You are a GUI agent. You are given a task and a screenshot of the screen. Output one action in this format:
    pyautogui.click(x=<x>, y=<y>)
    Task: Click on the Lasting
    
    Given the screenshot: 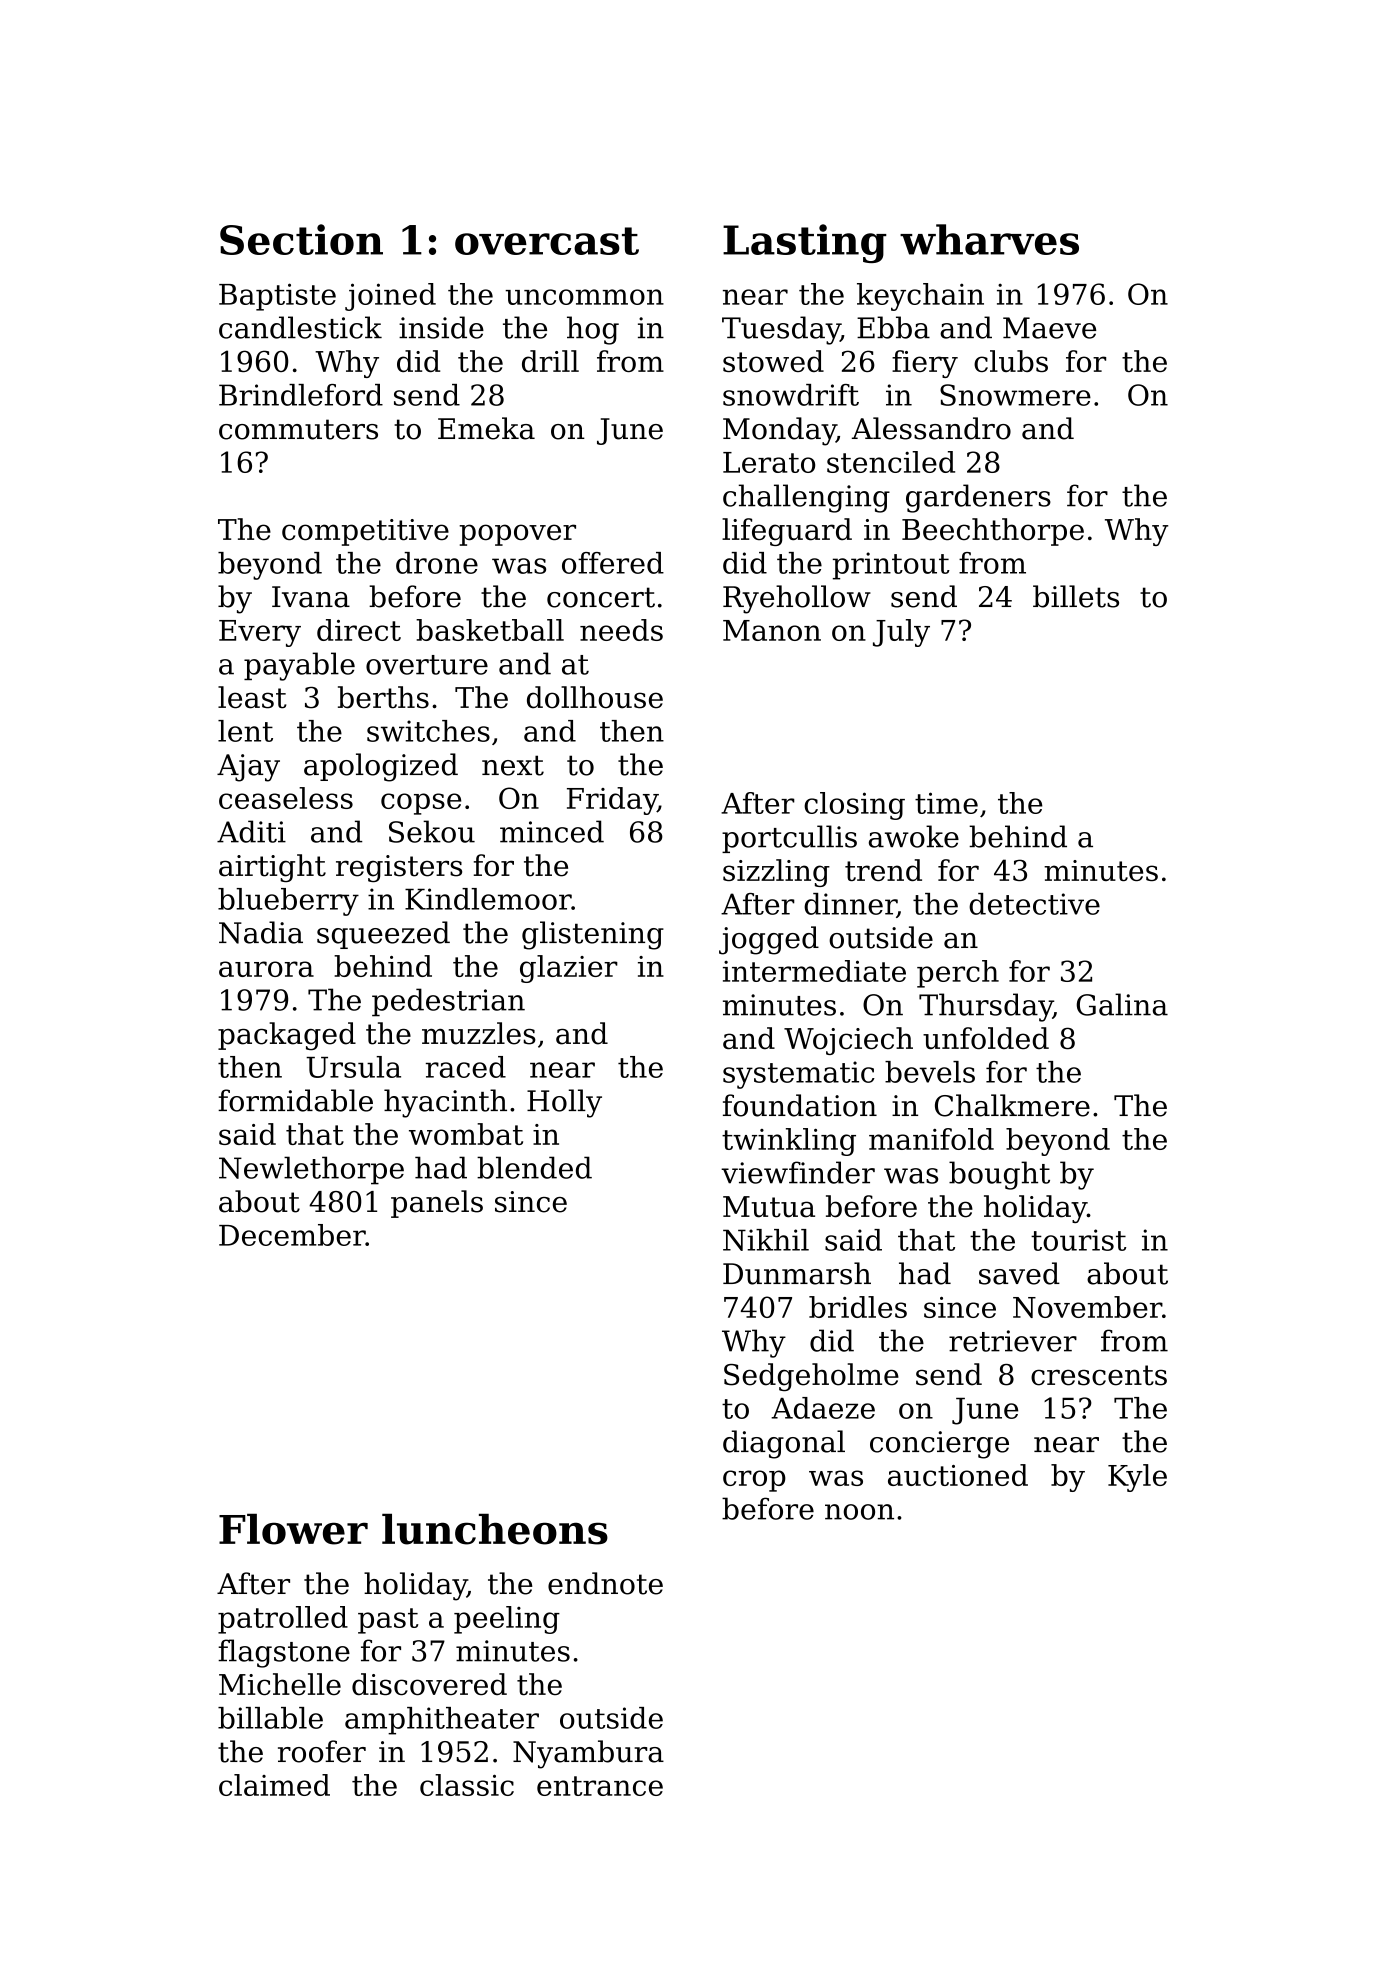 What is the action you would take?
    pyautogui.click(x=805, y=243)
